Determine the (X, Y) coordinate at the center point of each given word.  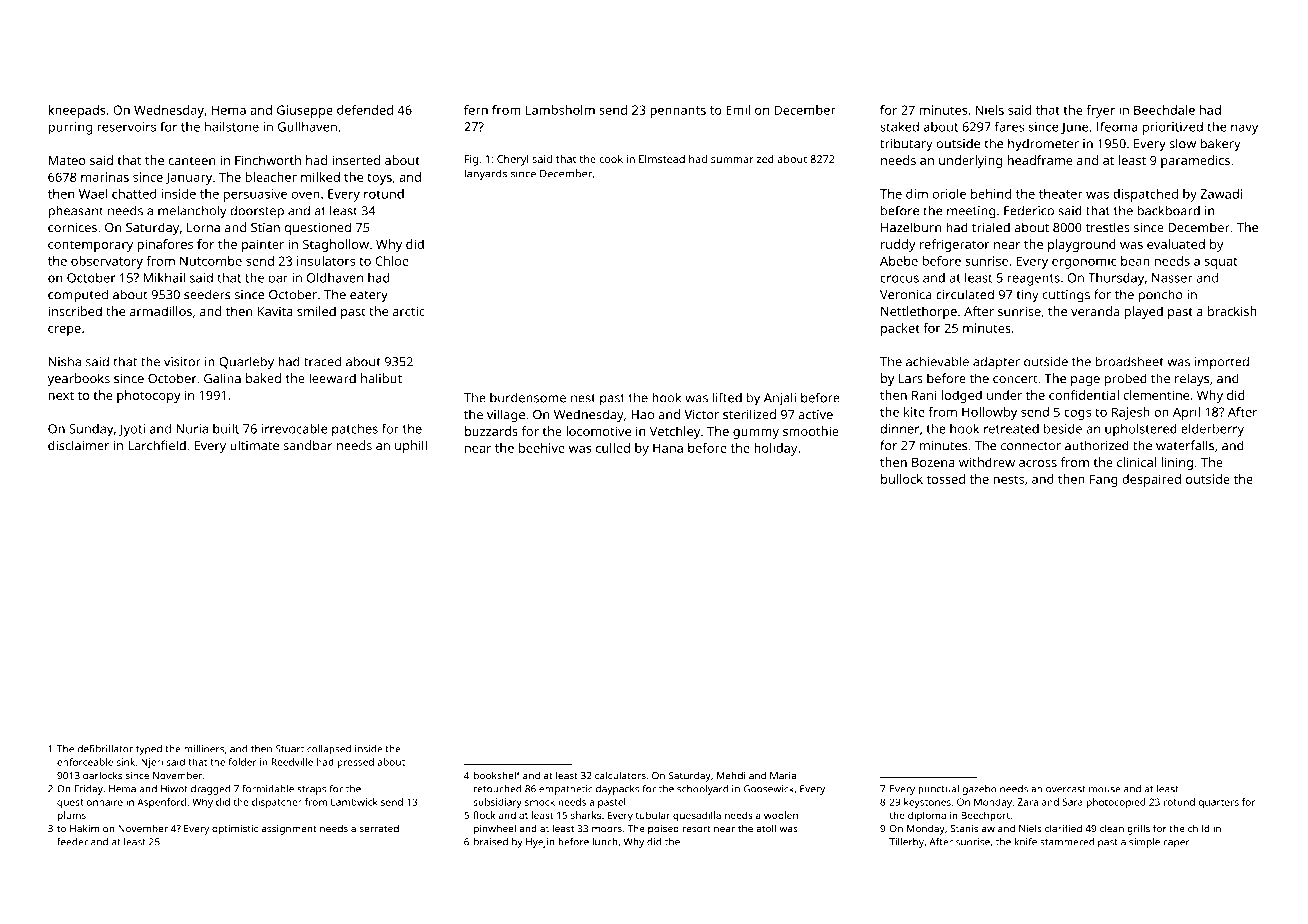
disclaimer (78, 445)
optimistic (235, 830)
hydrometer (1043, 145)
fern (476, 110)
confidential (1084, 395)
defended (365, 110)
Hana (668, 448)
